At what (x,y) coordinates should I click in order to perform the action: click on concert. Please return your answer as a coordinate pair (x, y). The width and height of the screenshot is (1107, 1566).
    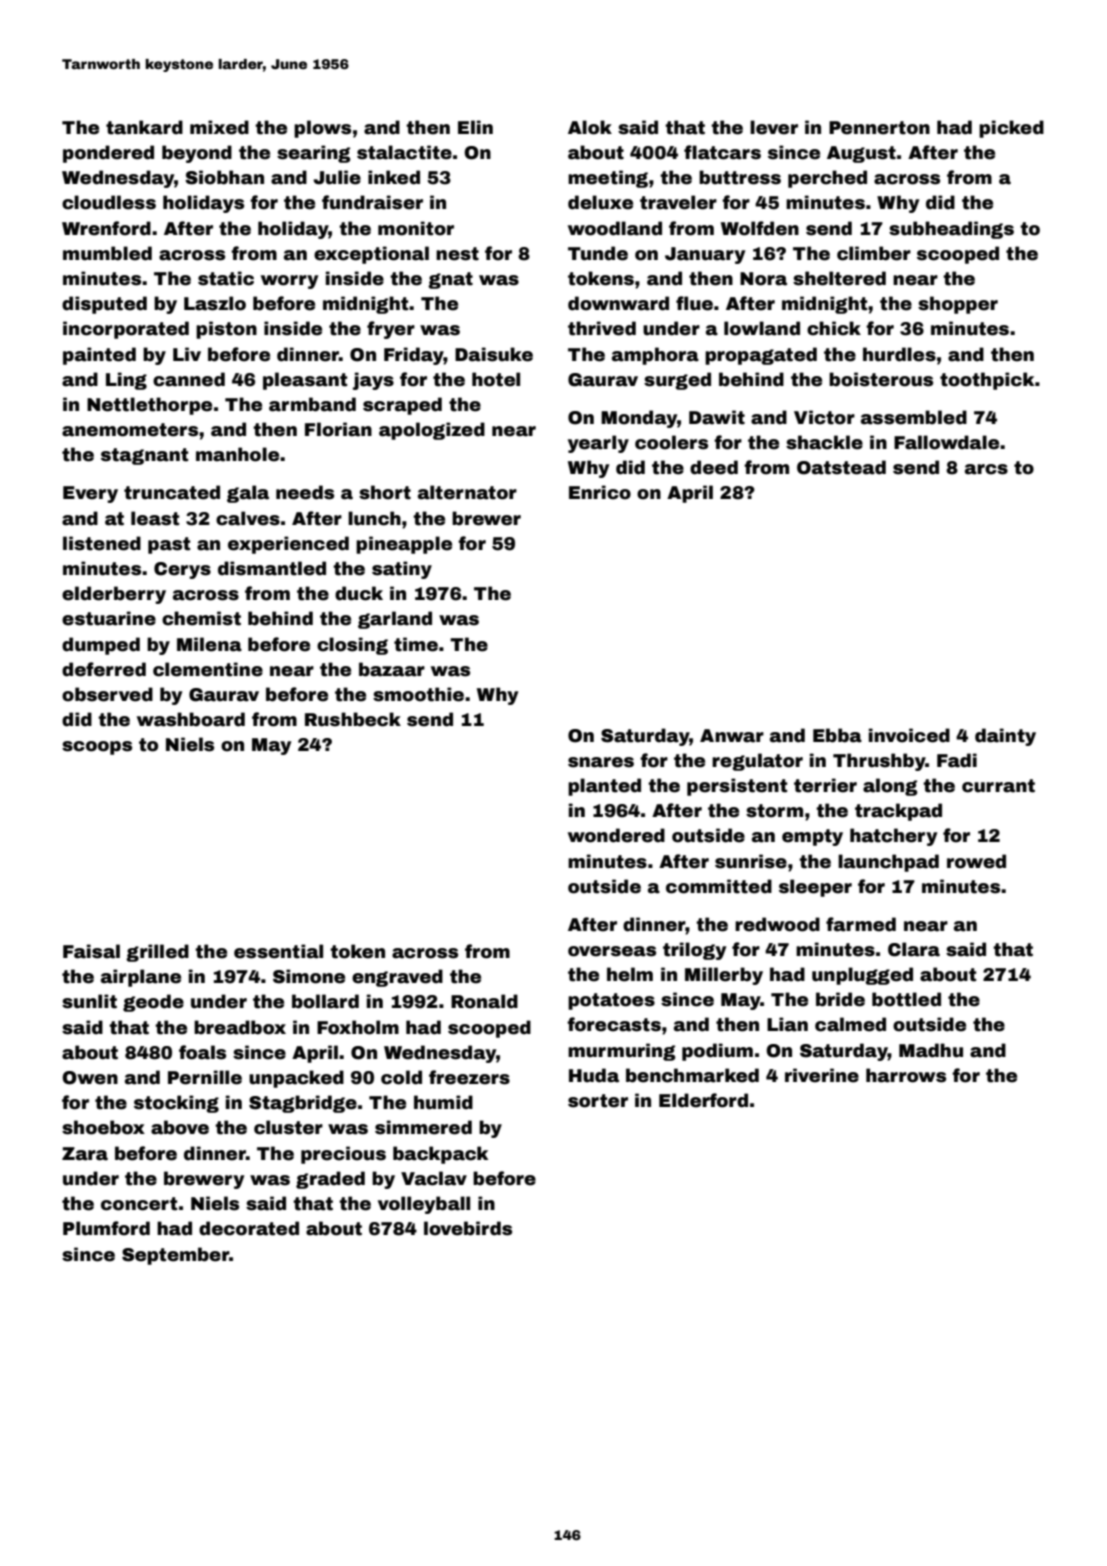
    Looking at the image, I should click on (139, 1204).
